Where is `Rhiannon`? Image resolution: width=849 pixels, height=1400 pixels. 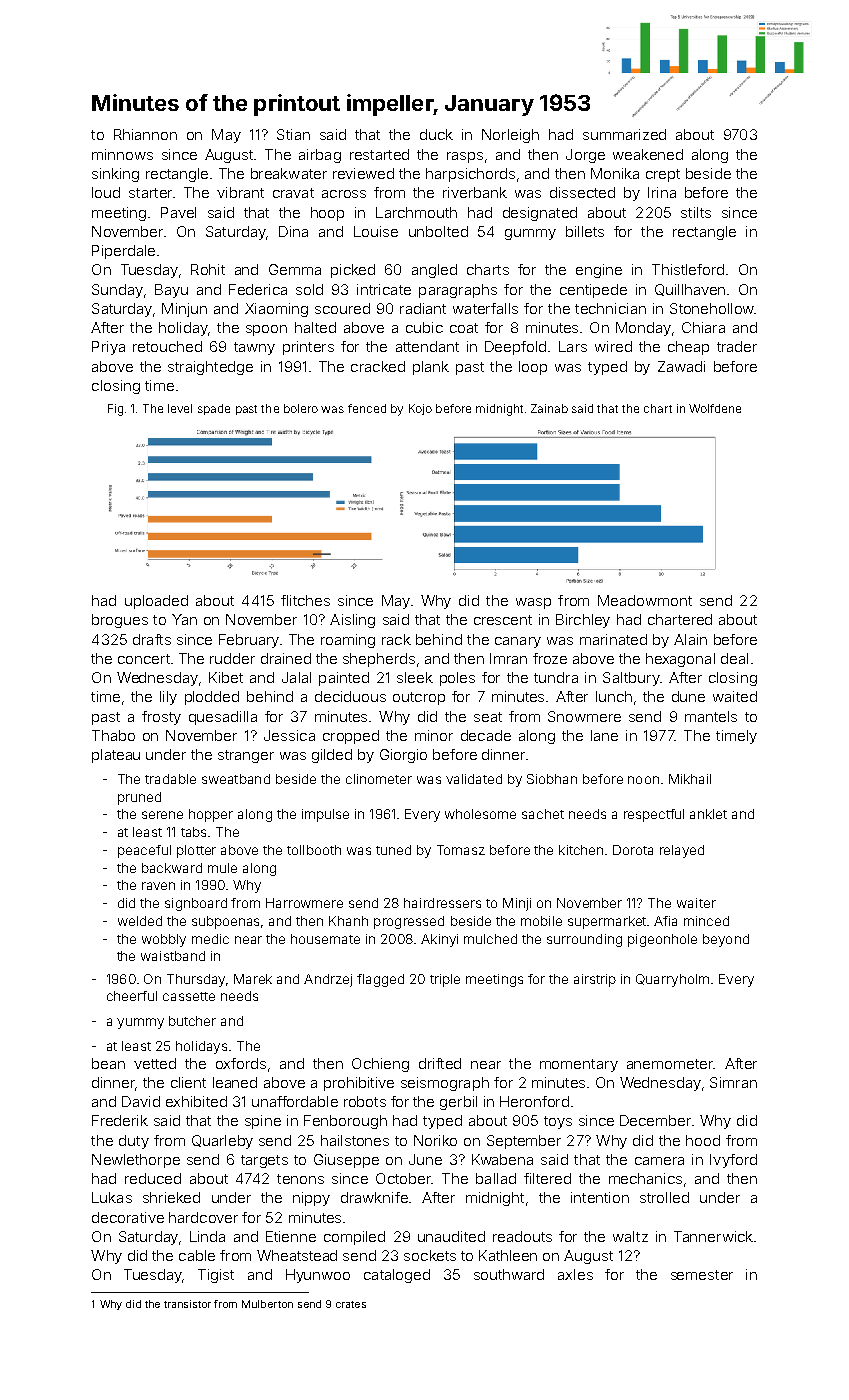 Rhiannon is located at coordinates (145, 134).
